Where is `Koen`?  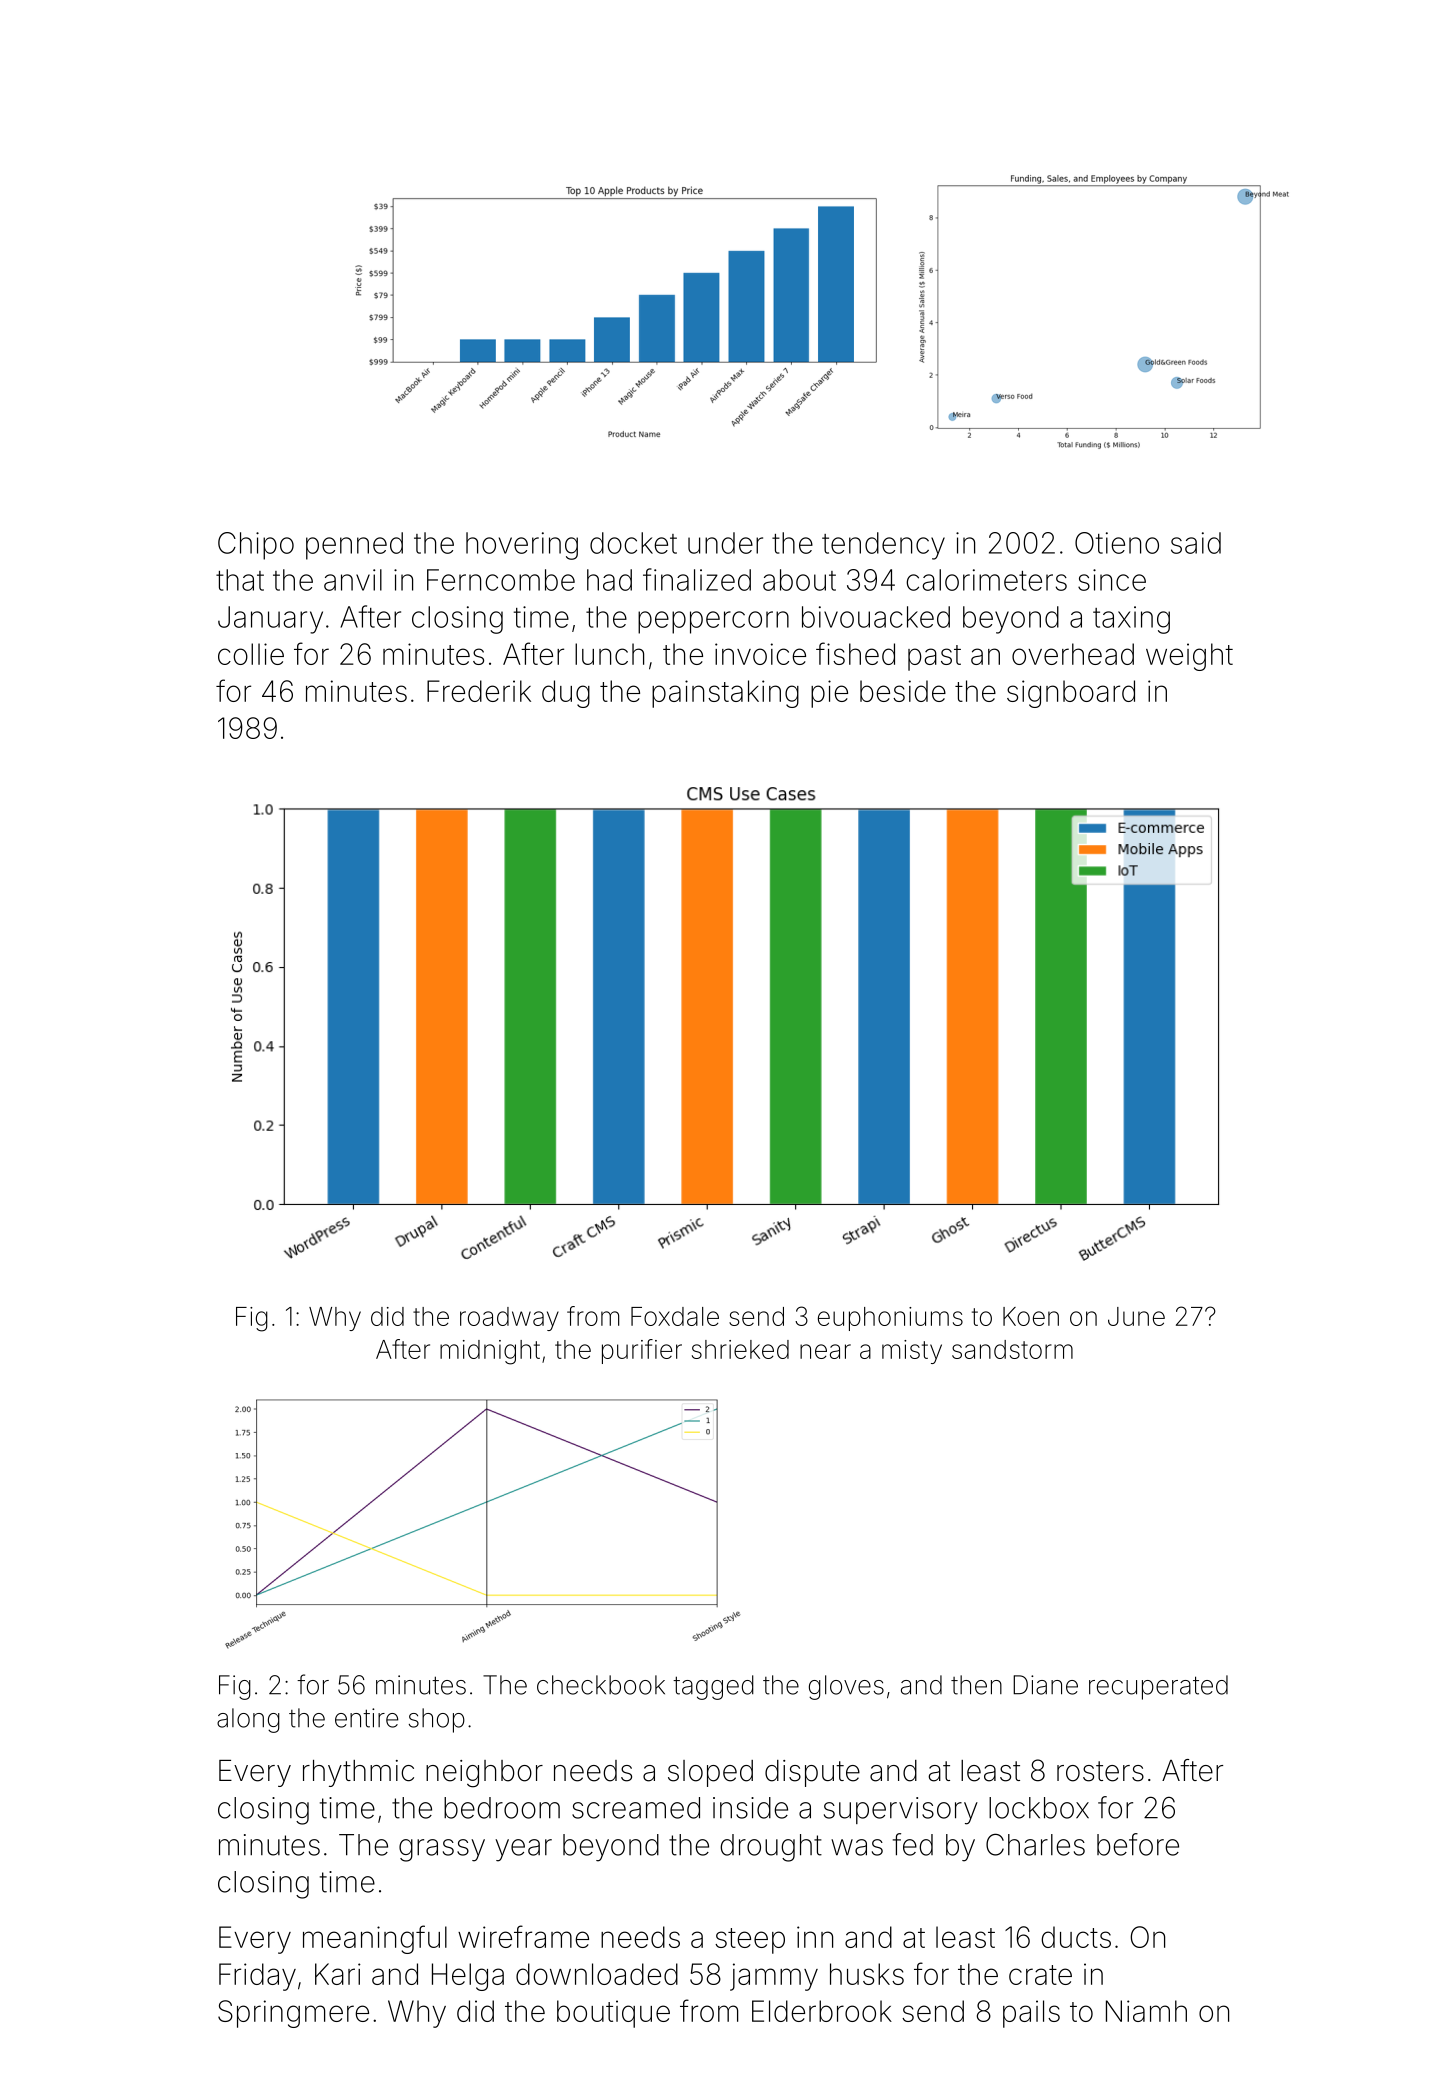 Koen is located at coordinates (1031, 1316).
